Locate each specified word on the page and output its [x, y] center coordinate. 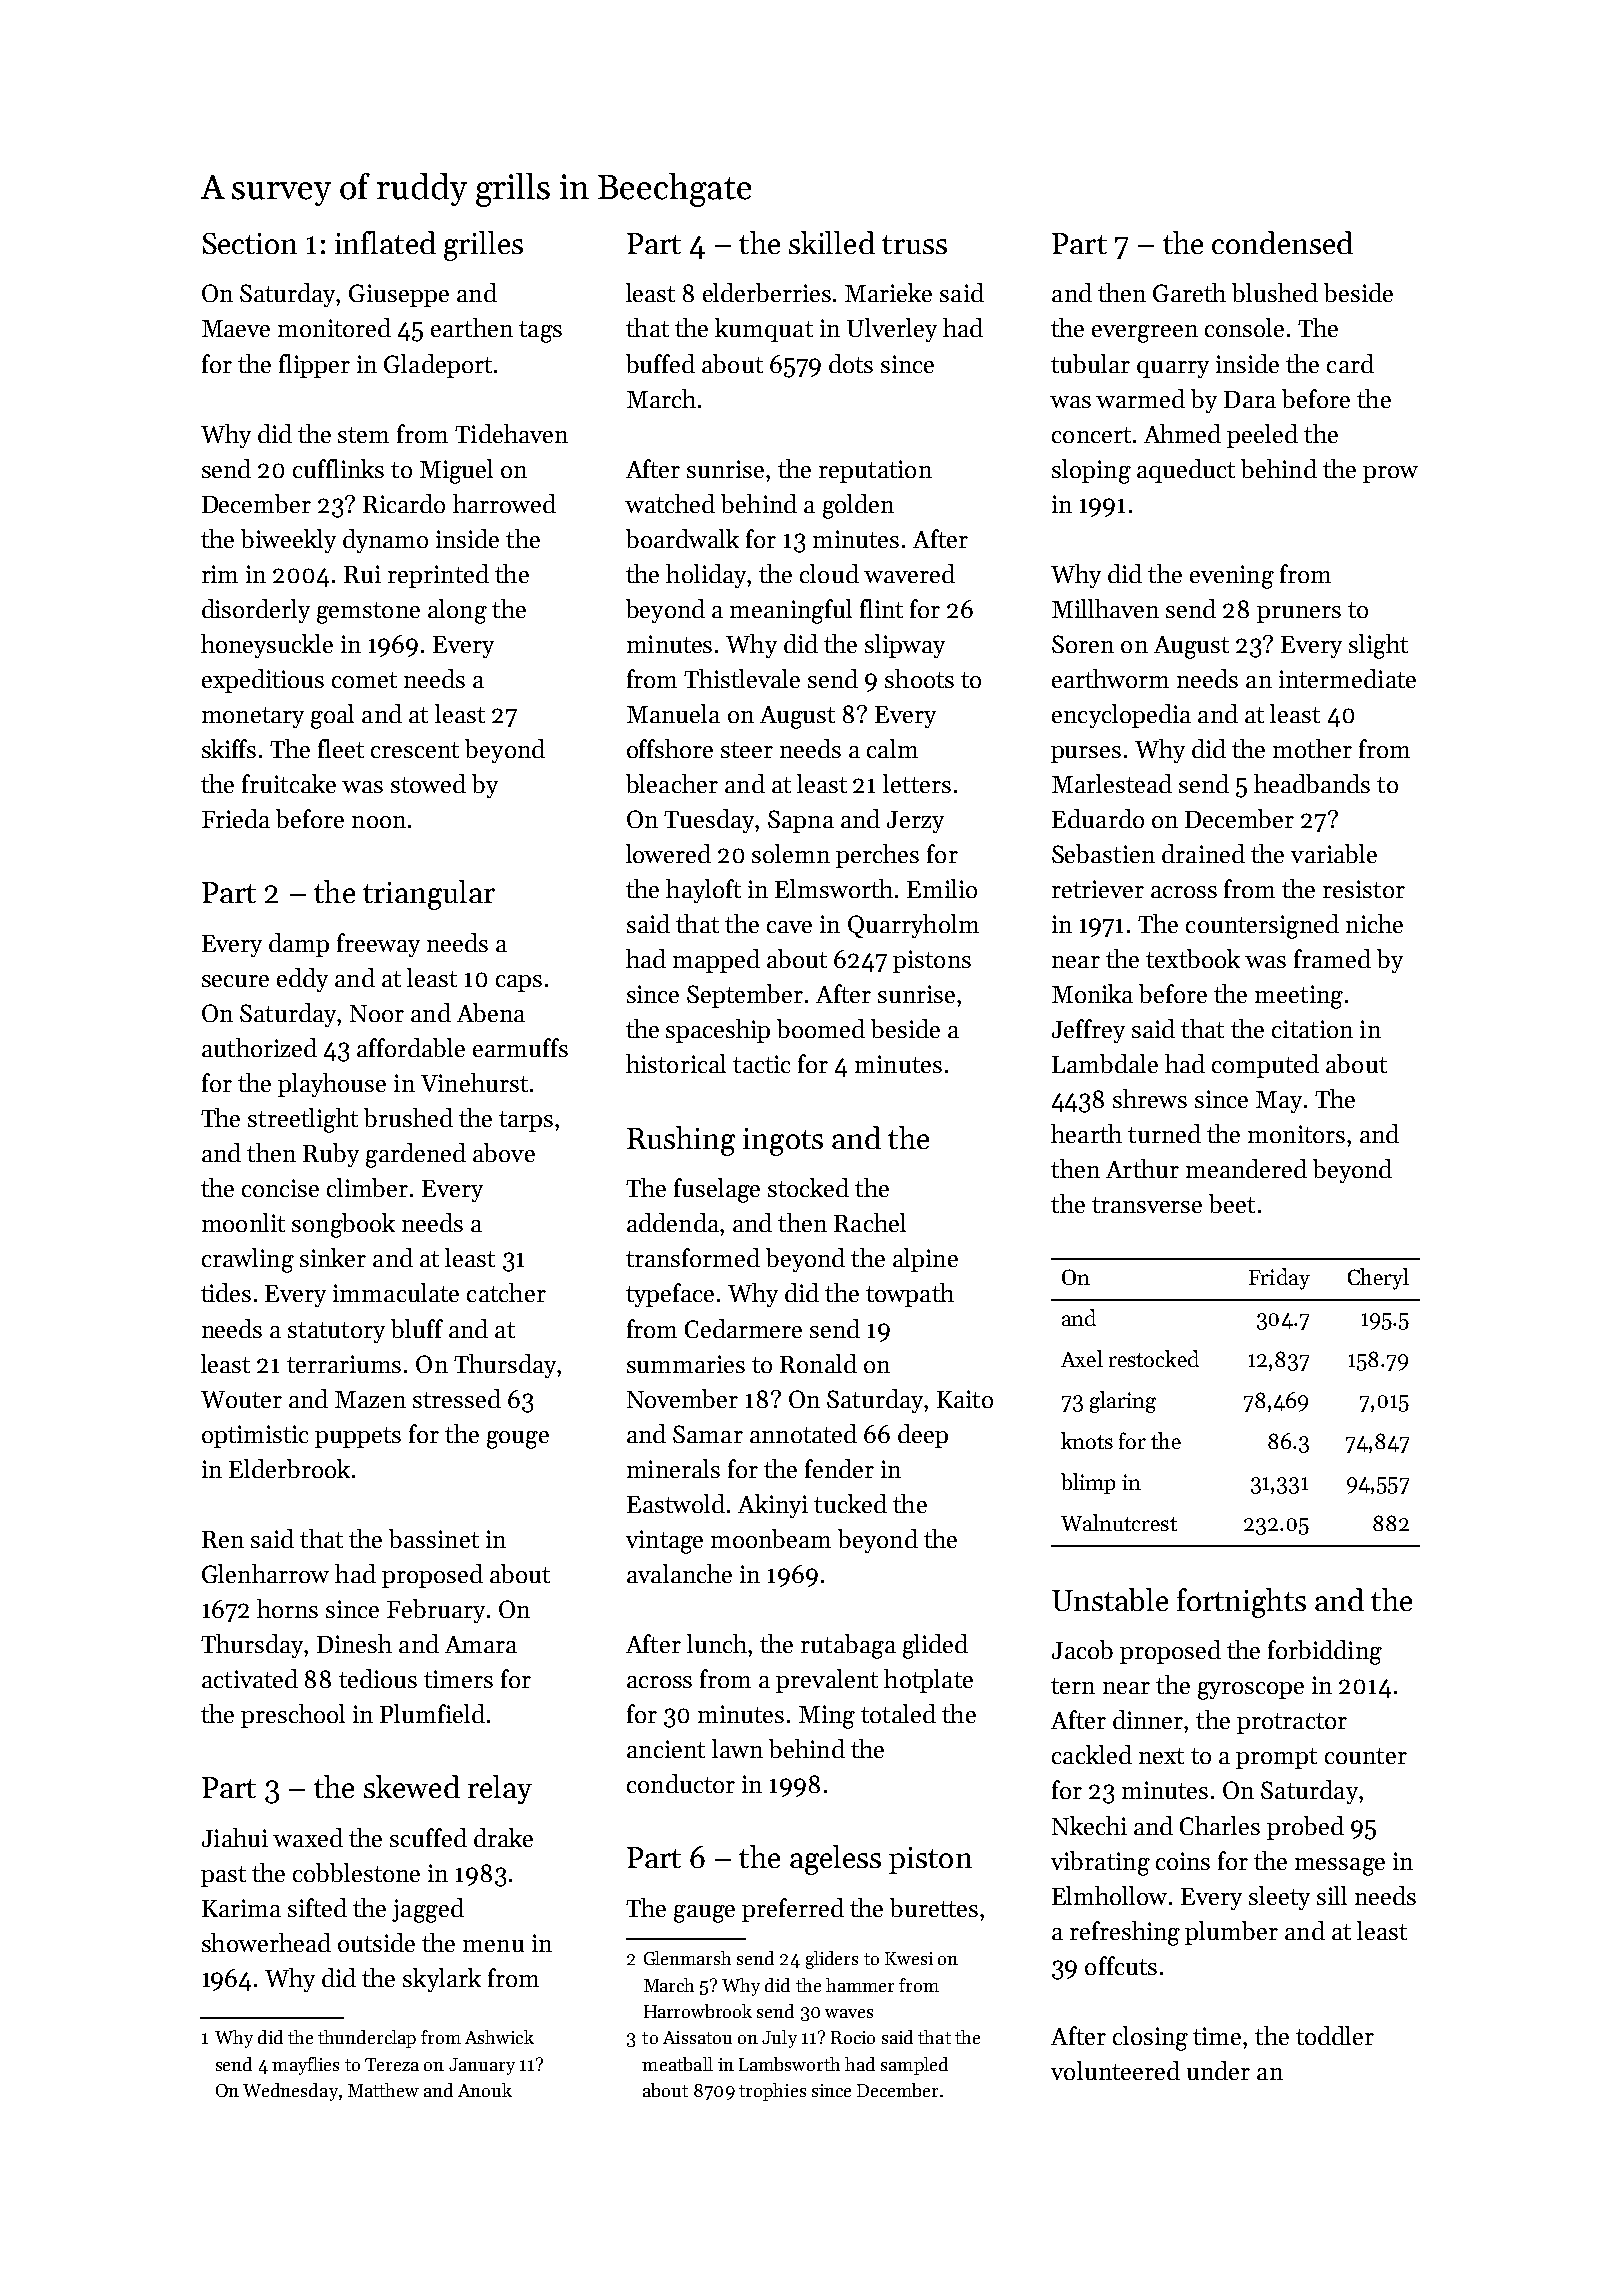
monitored [334, 327]
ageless [835, 1860]
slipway [905, 646]
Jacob [1082, 1649]
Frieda [236, 818]
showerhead [266, 1942]
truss [914, 244]
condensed [1282, 242]
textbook [1193, 958]
